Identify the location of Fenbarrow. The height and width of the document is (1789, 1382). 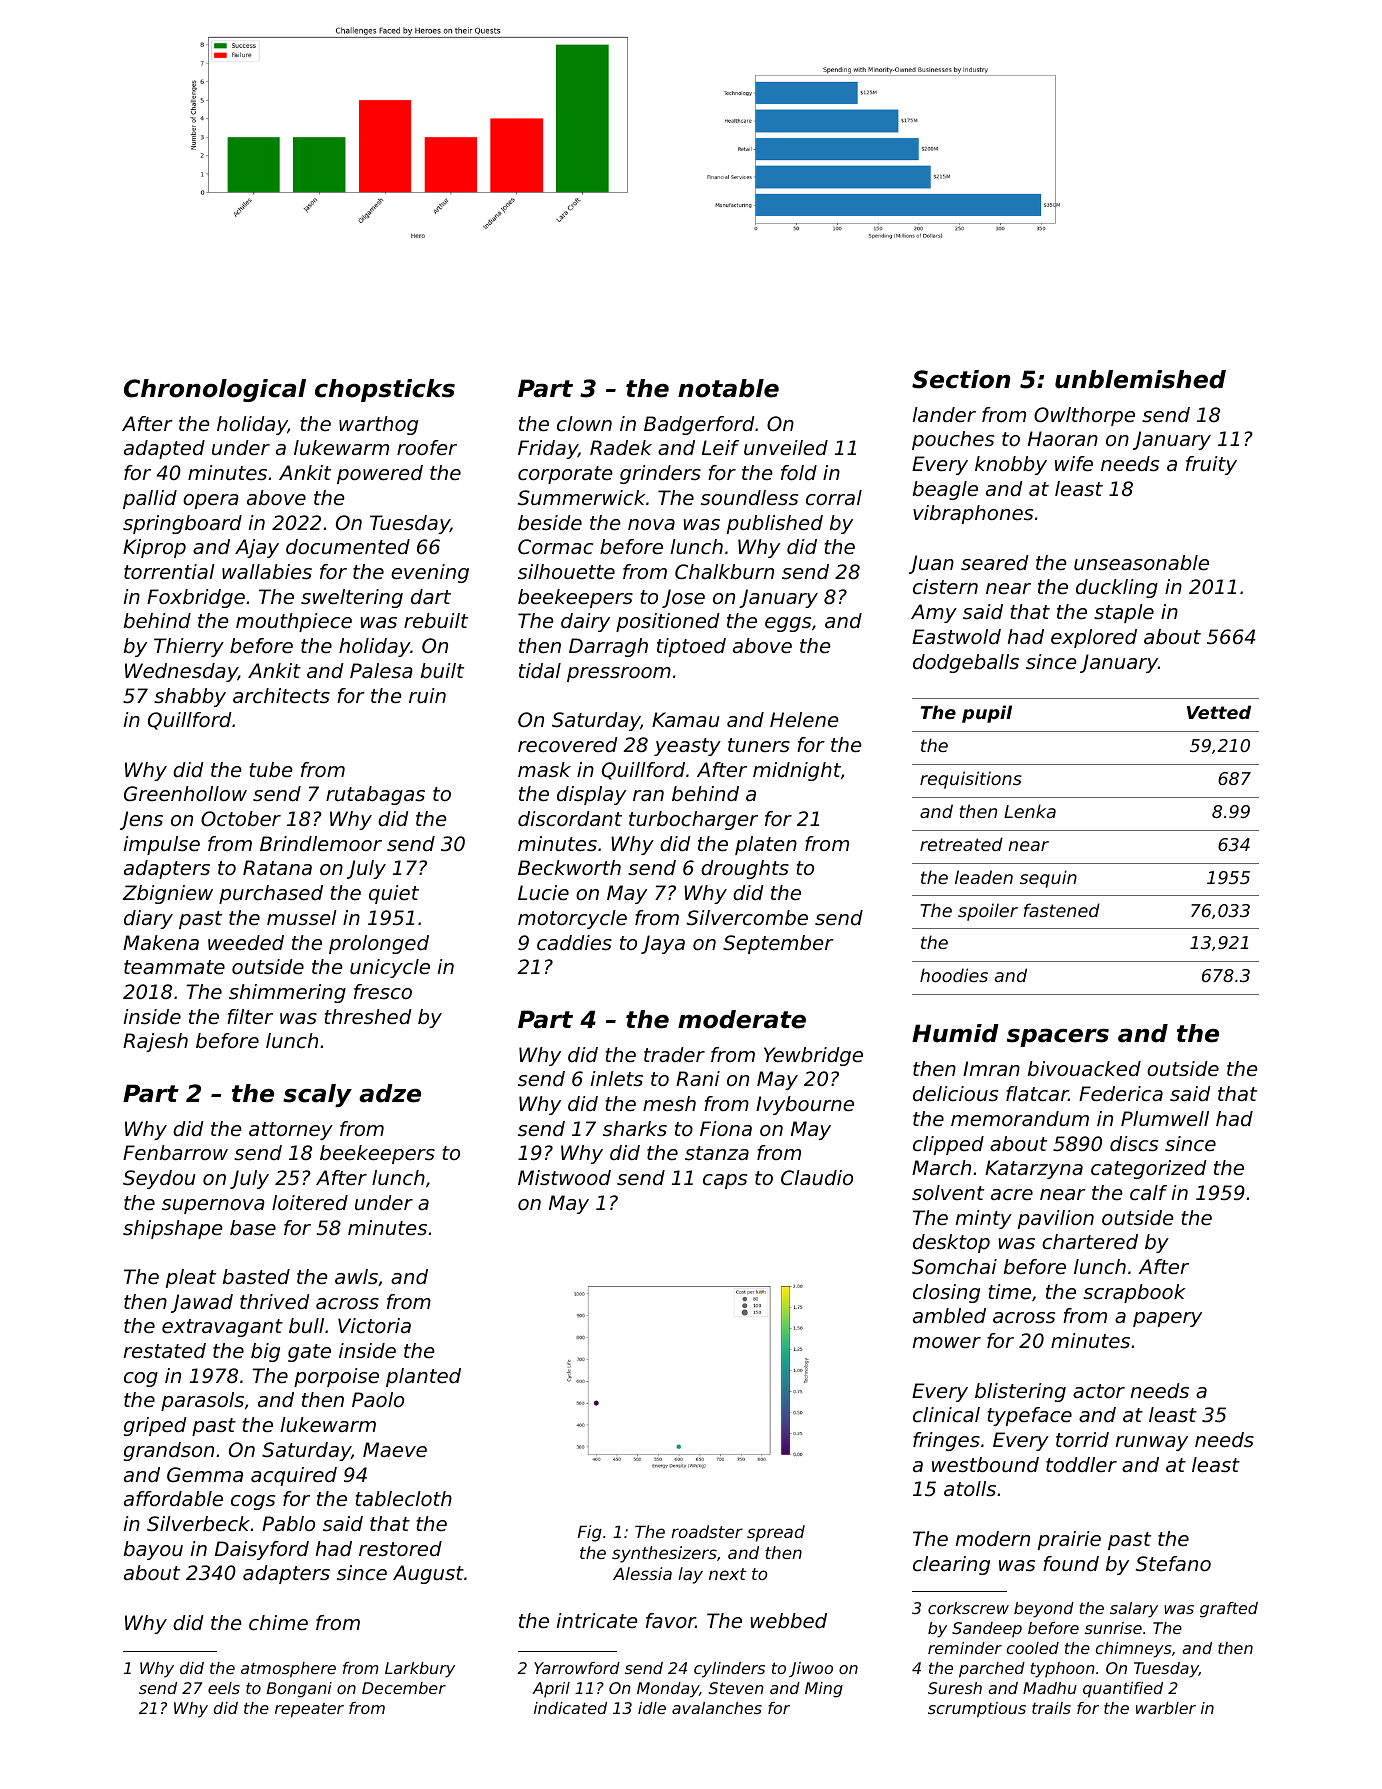
(175, 1153).
